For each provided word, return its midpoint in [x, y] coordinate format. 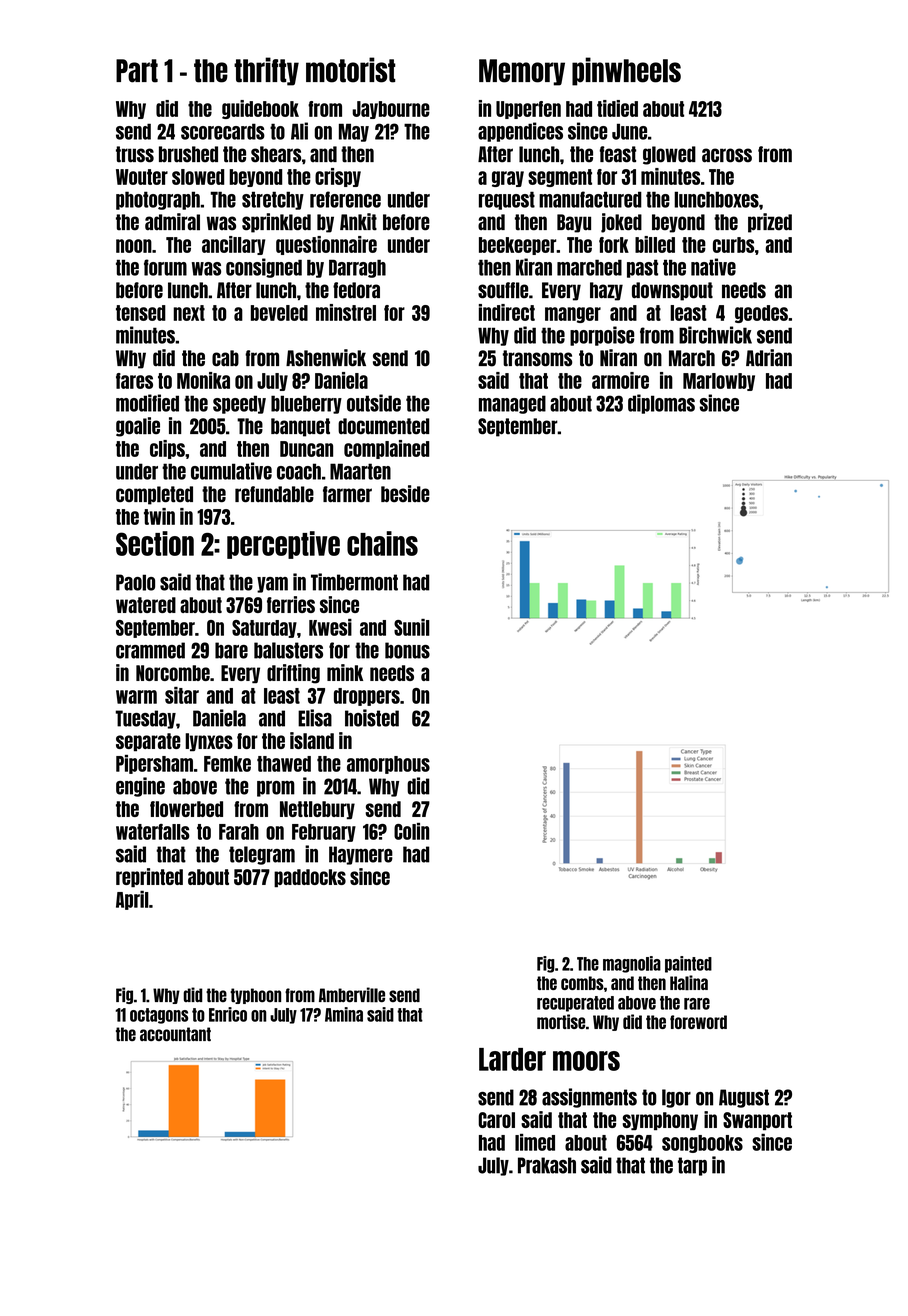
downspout [672, 291]
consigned [264, 268]
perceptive [283, 545]
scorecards [223, 131]
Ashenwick [326, 358]
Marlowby [719, 382]
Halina [689, 983]
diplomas [661, 404]
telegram [262, 855]
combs [582, 983]
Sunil [412, 627]
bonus [407, 650]
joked [621, 223]
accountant [175, 1034]
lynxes [209, 742]
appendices [520, 132]
